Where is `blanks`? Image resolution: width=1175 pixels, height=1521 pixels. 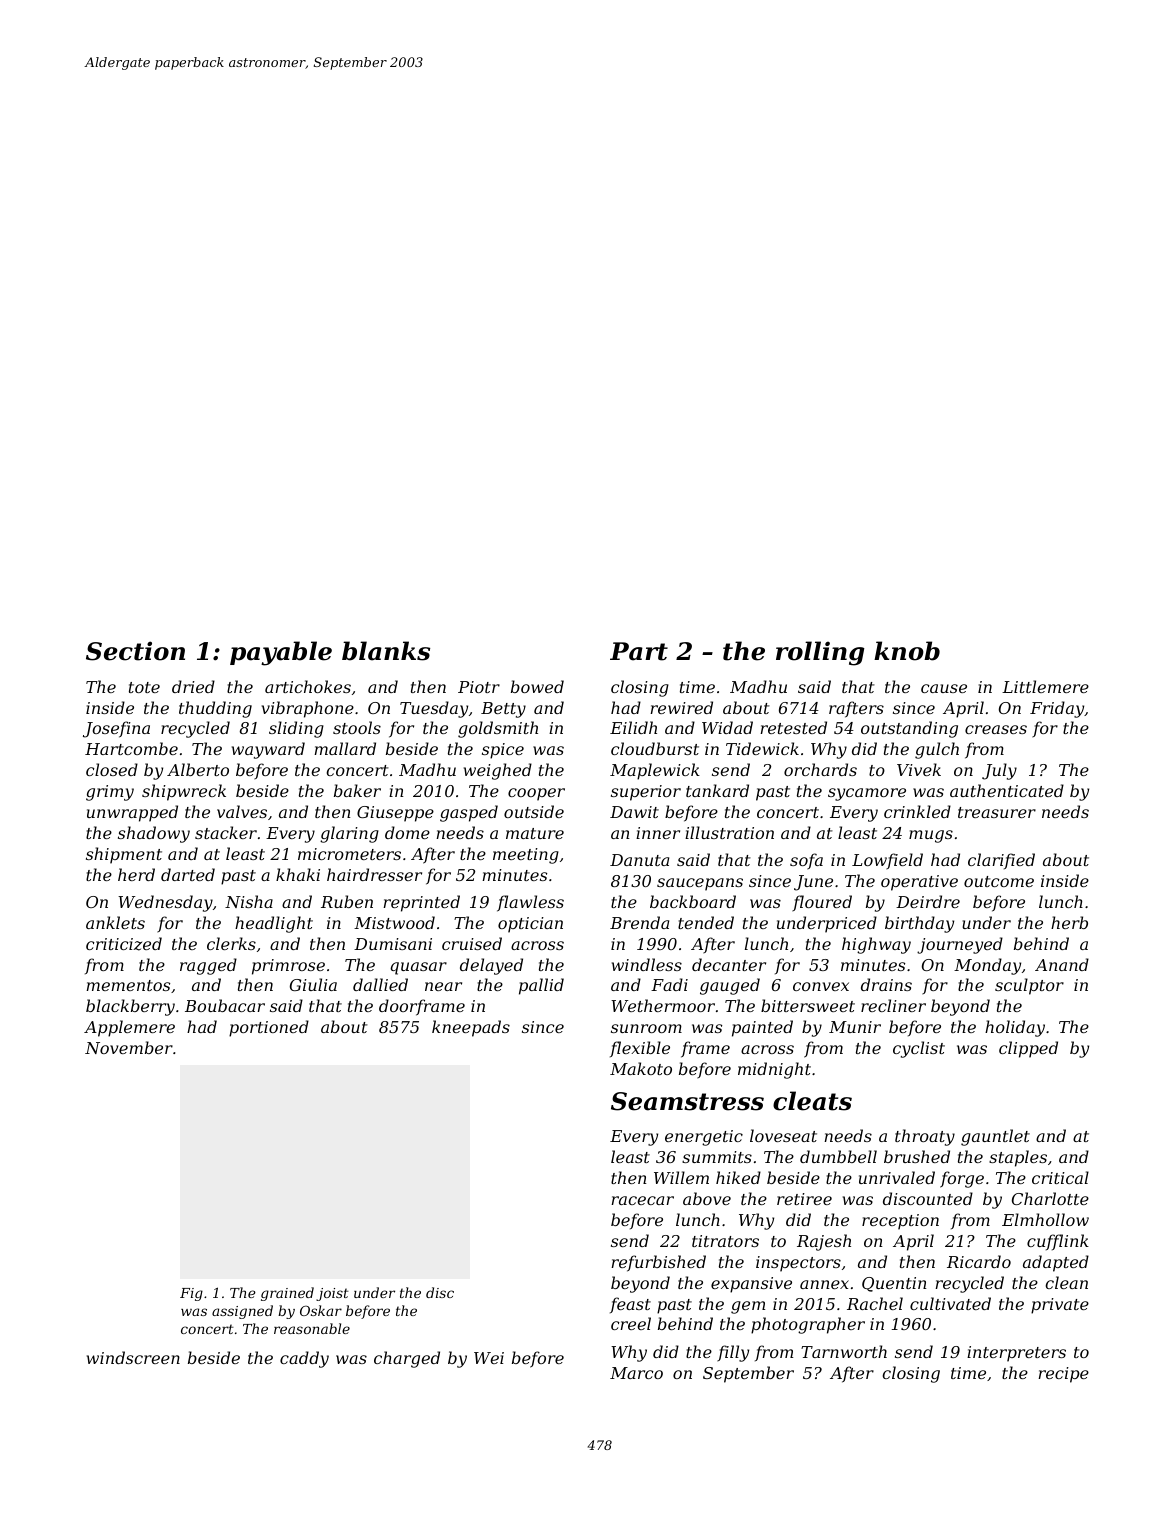
blanks is located at coordinates (386, 651).
